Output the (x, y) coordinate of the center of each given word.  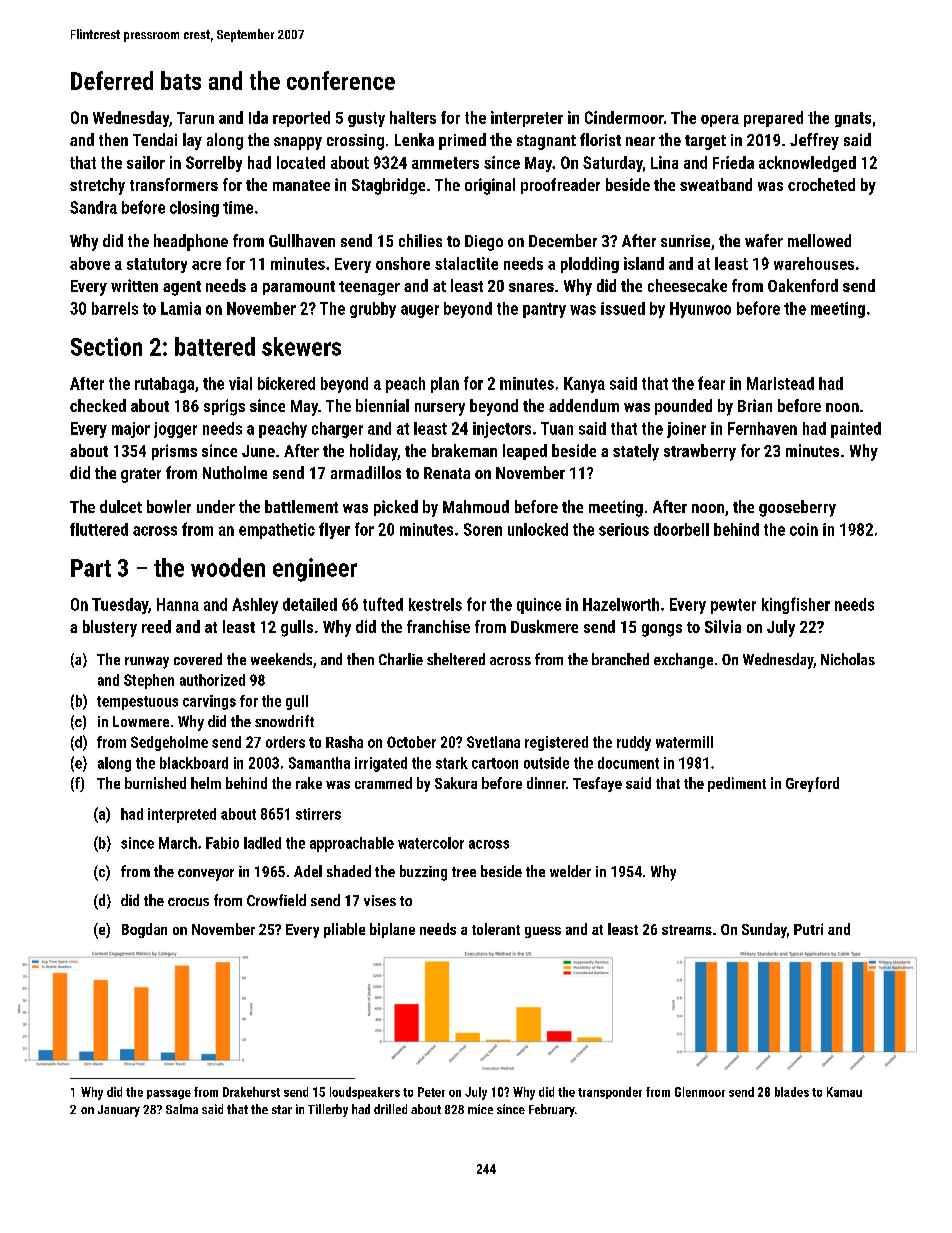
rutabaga (164, 385)
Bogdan (144, 930)
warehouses (814, 263)
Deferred (112, 80)
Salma (182, 1109)
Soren (483, 529)
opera (720, 121)
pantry (544, 310)
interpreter (527, 119)
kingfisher (796, 605)
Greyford (812, 784)
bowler (169, 506)
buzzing (423, 873)
